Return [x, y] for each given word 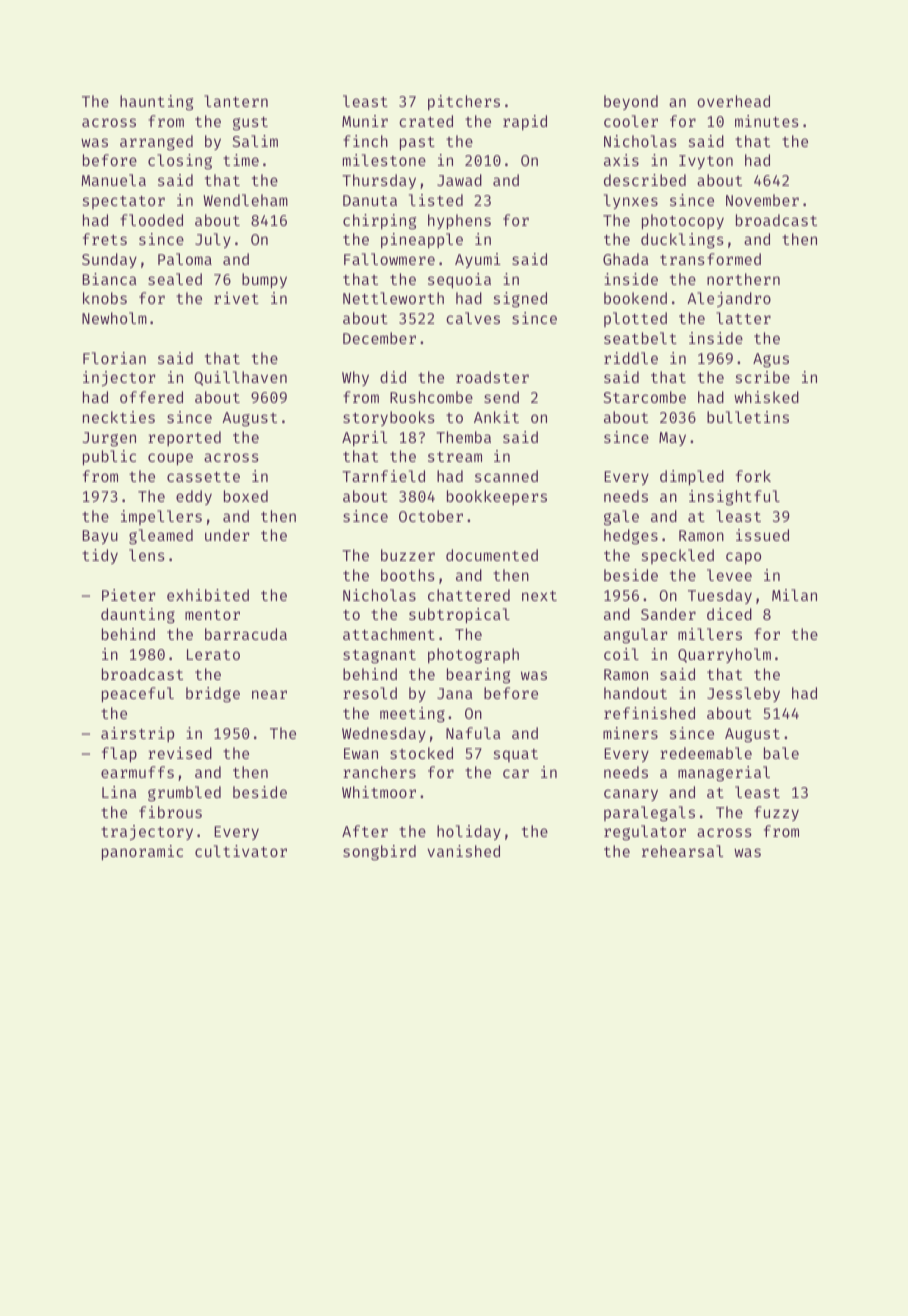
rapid [525, 123]
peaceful [138, 694]
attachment [389, 634]
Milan [794, 595]
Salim [255, 141]
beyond [631, 102]
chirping [379, 222]
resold [370, 693]
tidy [100, 556]
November [762, 200]
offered [151, 397]
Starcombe [644, 397]
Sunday [109, 260]
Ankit [496, 417]
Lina [119, 792]
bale [781, 753]
